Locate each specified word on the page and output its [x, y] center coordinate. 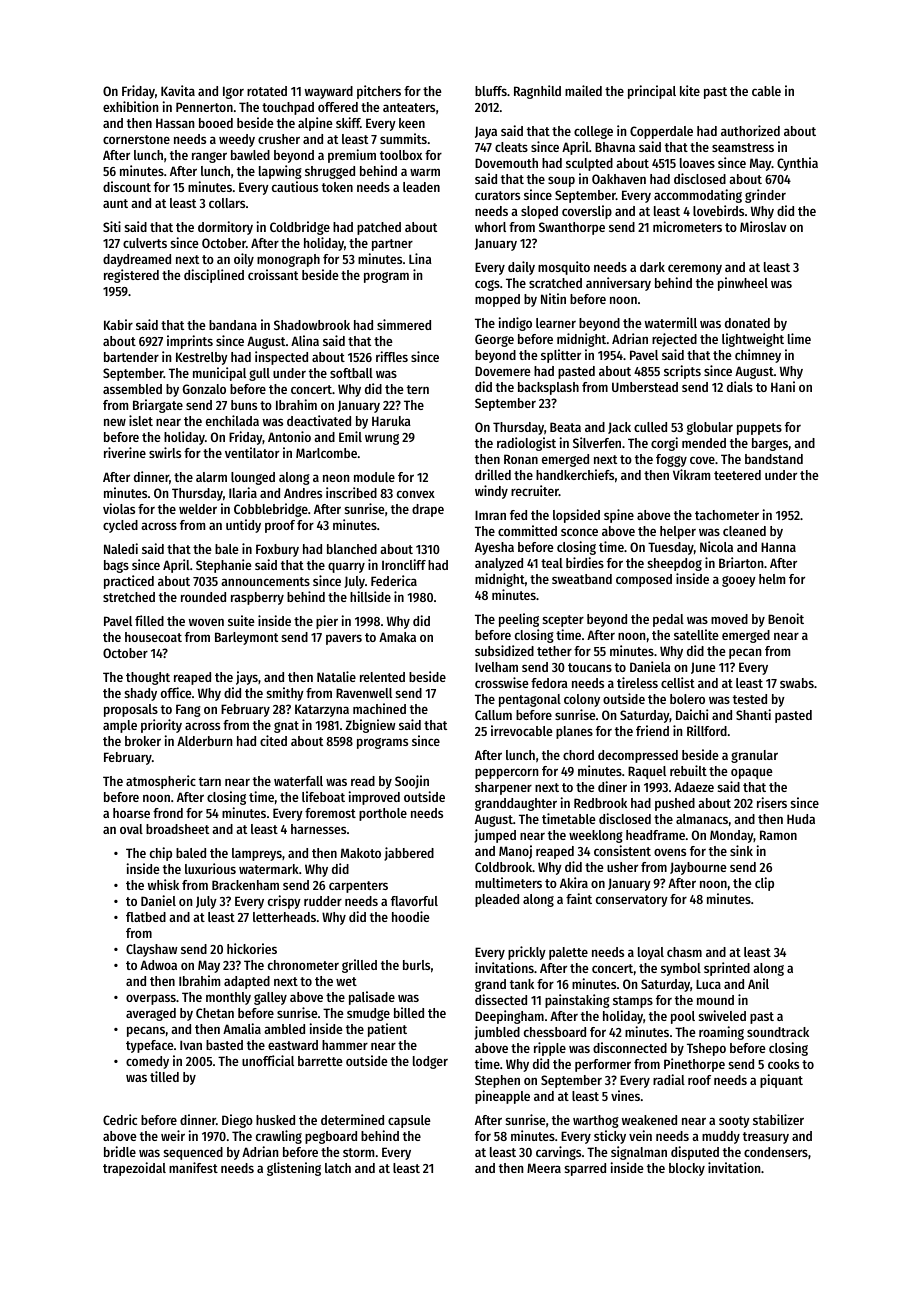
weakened [649, 1120]
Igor [233, 92]
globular [710, 428]
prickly [527, 953]
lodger [430, 1062]
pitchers [379, 92]
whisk [163, 884]
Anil [758, 983]
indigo [515, 324]
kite [690, 90]
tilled [164, 1076]
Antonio [289, 436]
